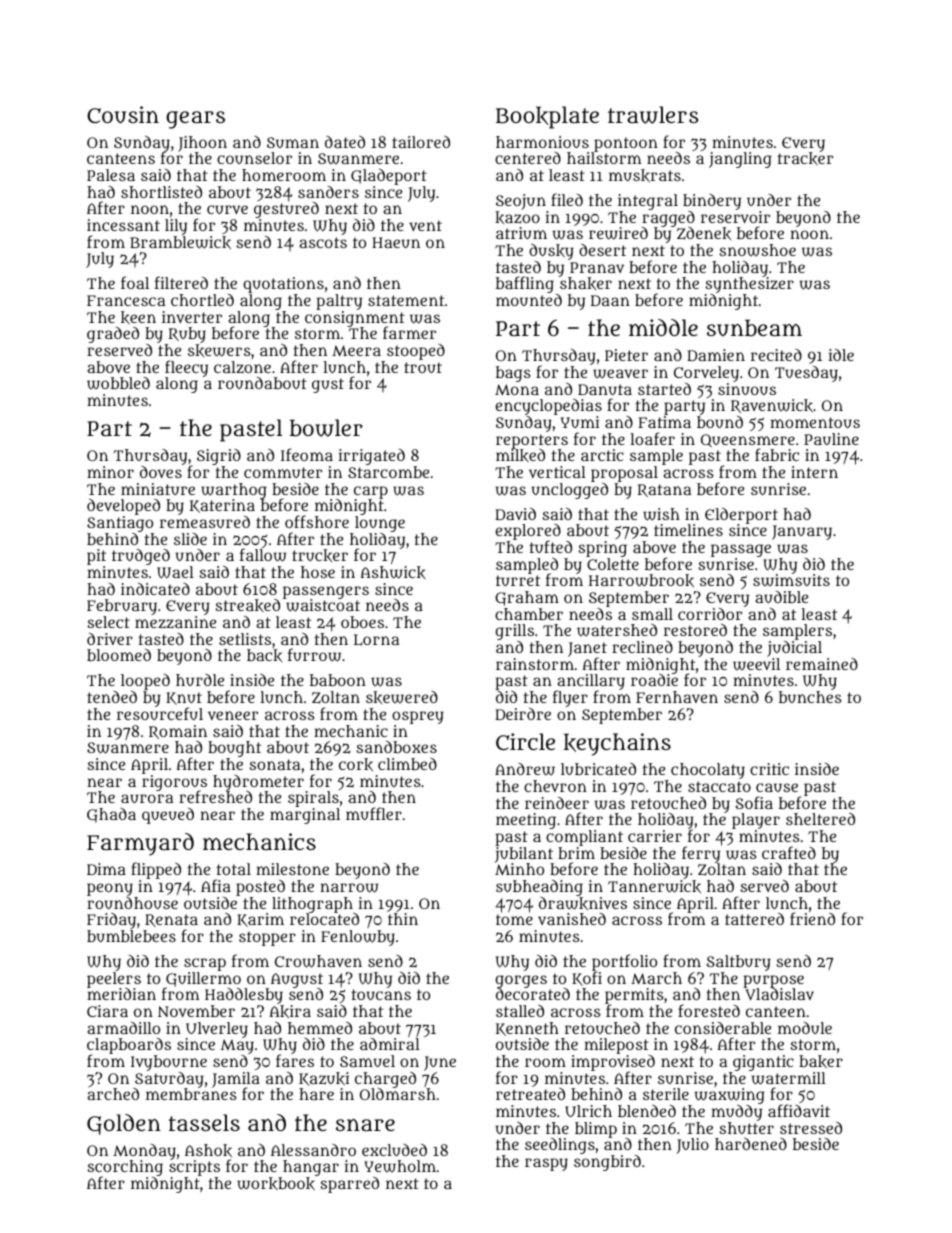 The image size is (952, 1233). I want to click on trawlers, so click(653, 115).
